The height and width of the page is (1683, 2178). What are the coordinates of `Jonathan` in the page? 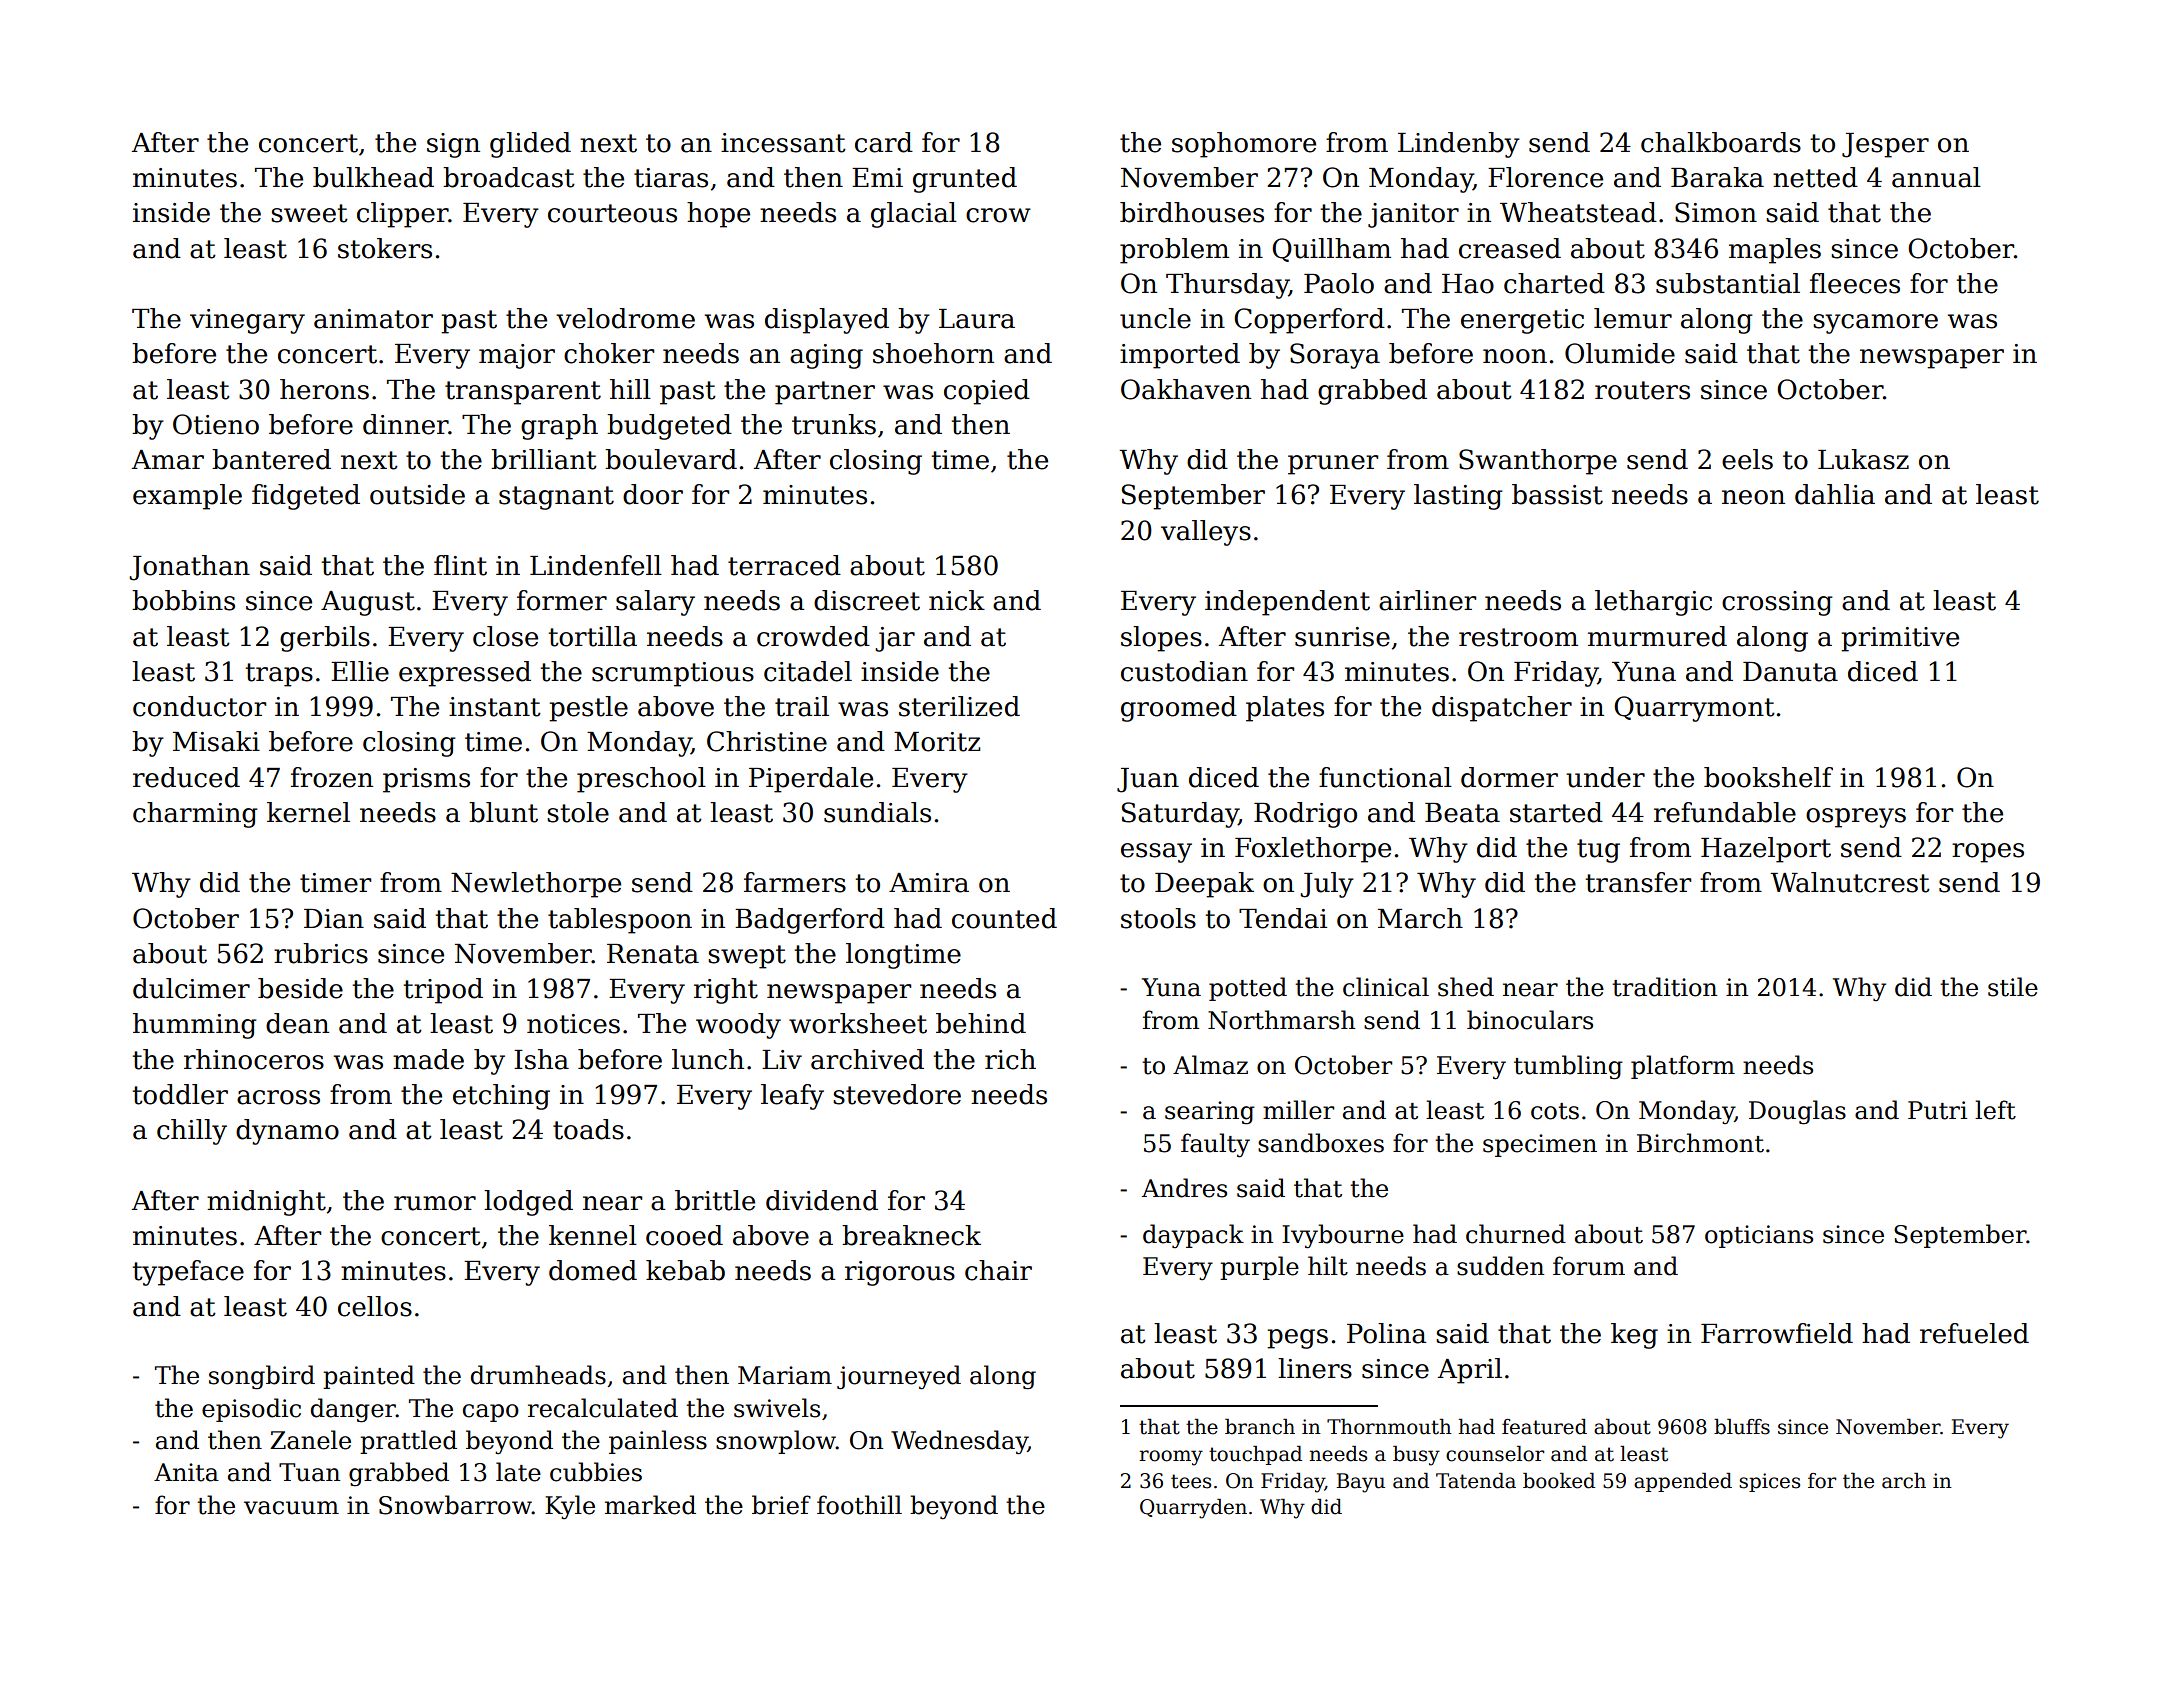 It's located at (189, 568).
